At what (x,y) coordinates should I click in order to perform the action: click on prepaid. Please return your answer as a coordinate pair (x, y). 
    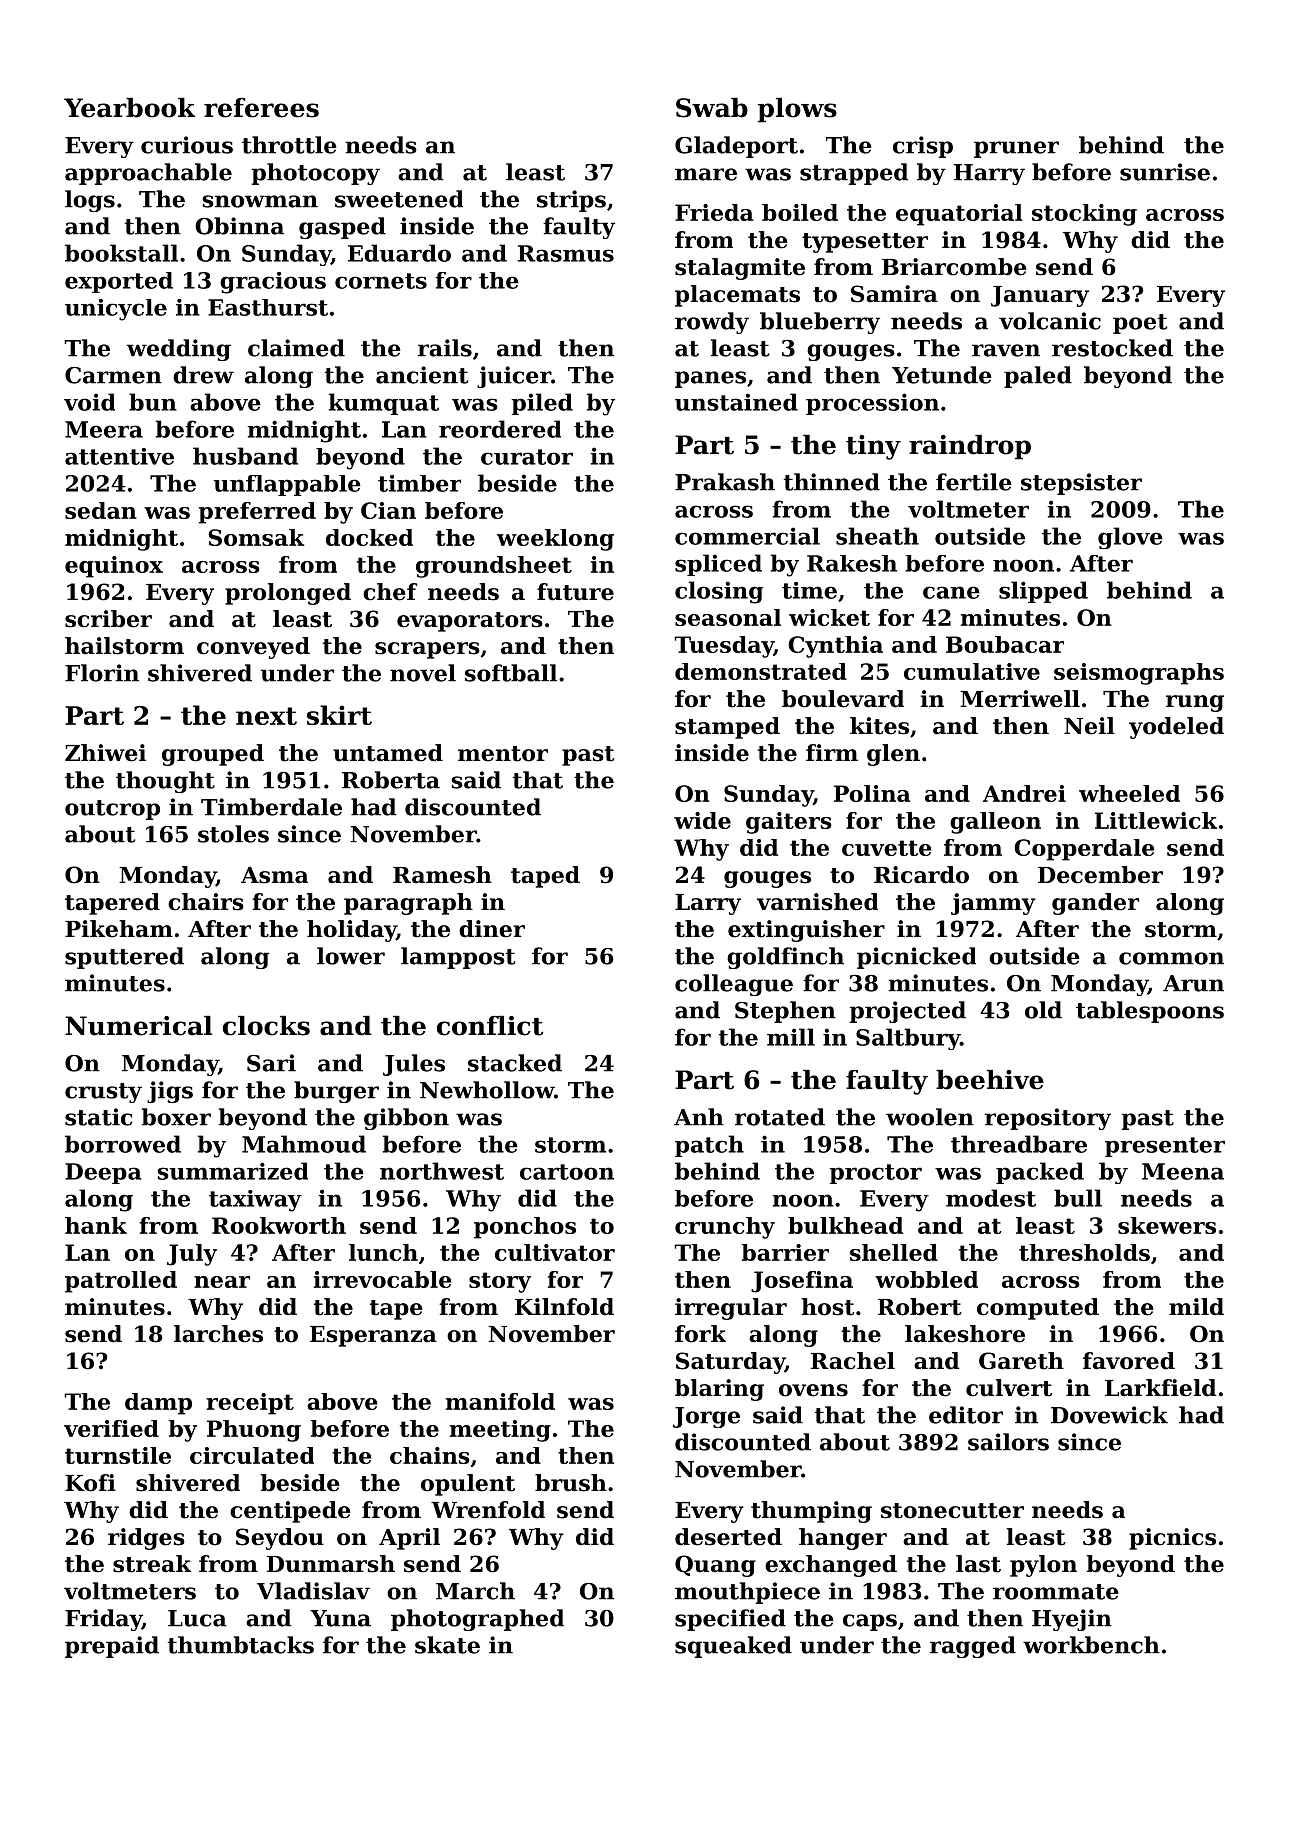
    Looking at the image, I should click on (112, 1647).
